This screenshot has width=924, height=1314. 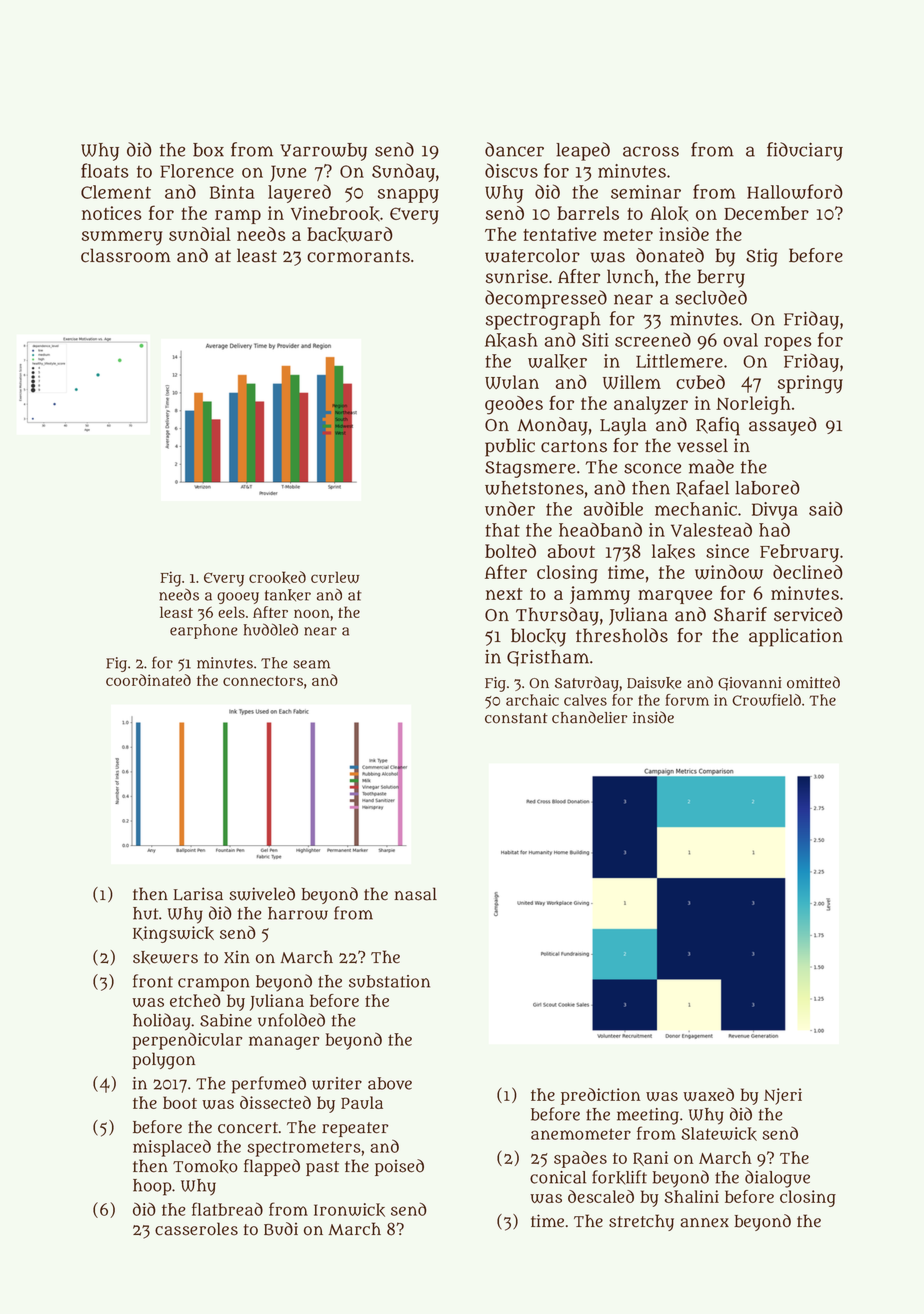 What do you see at coordinates (152, 1187) in the screenshot?
I see `hoop` at bounding box center [152, 1187].
